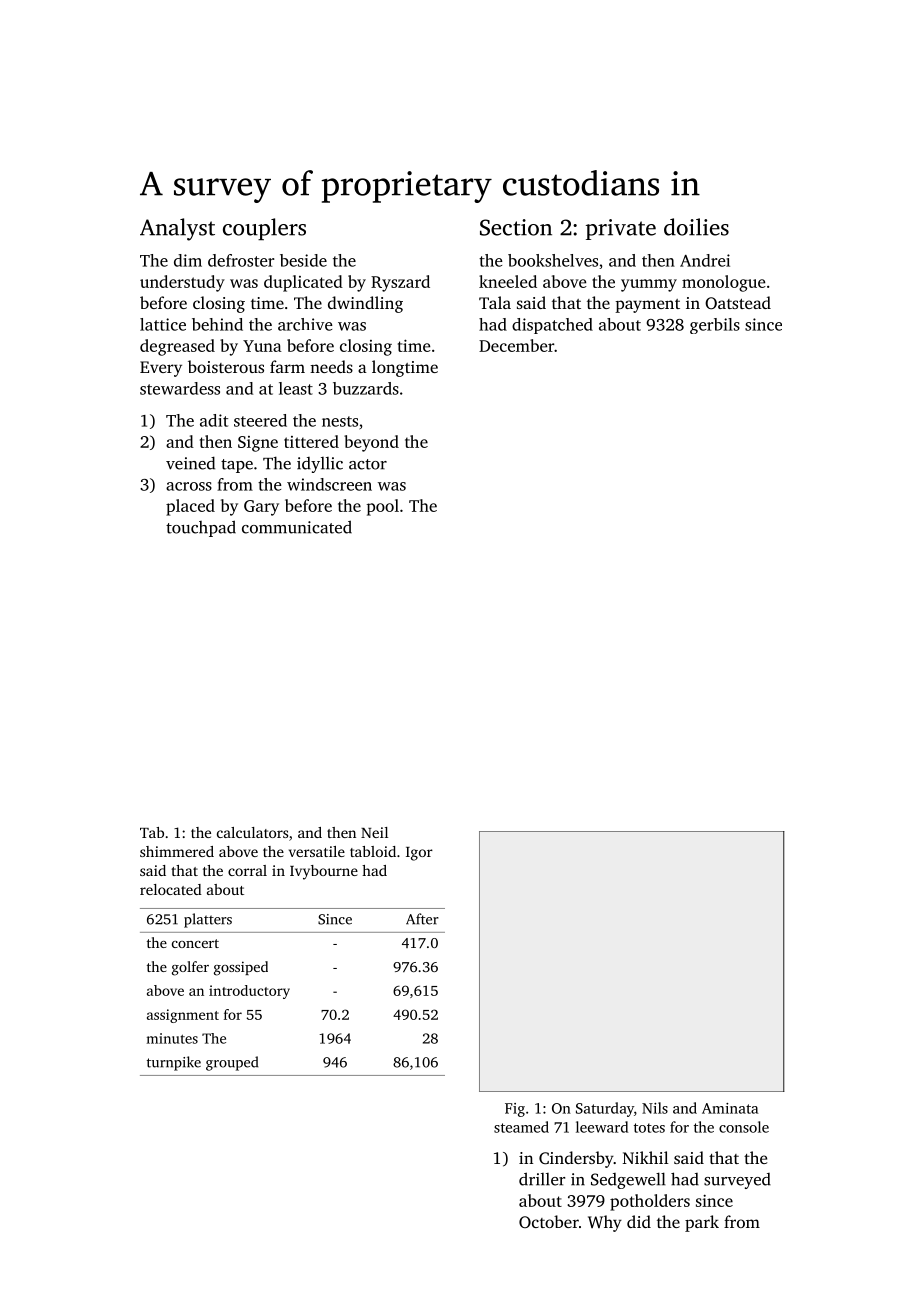  Describe the element at coordinates (542, 1179) in the screenshot. I see `driller` at that location.
